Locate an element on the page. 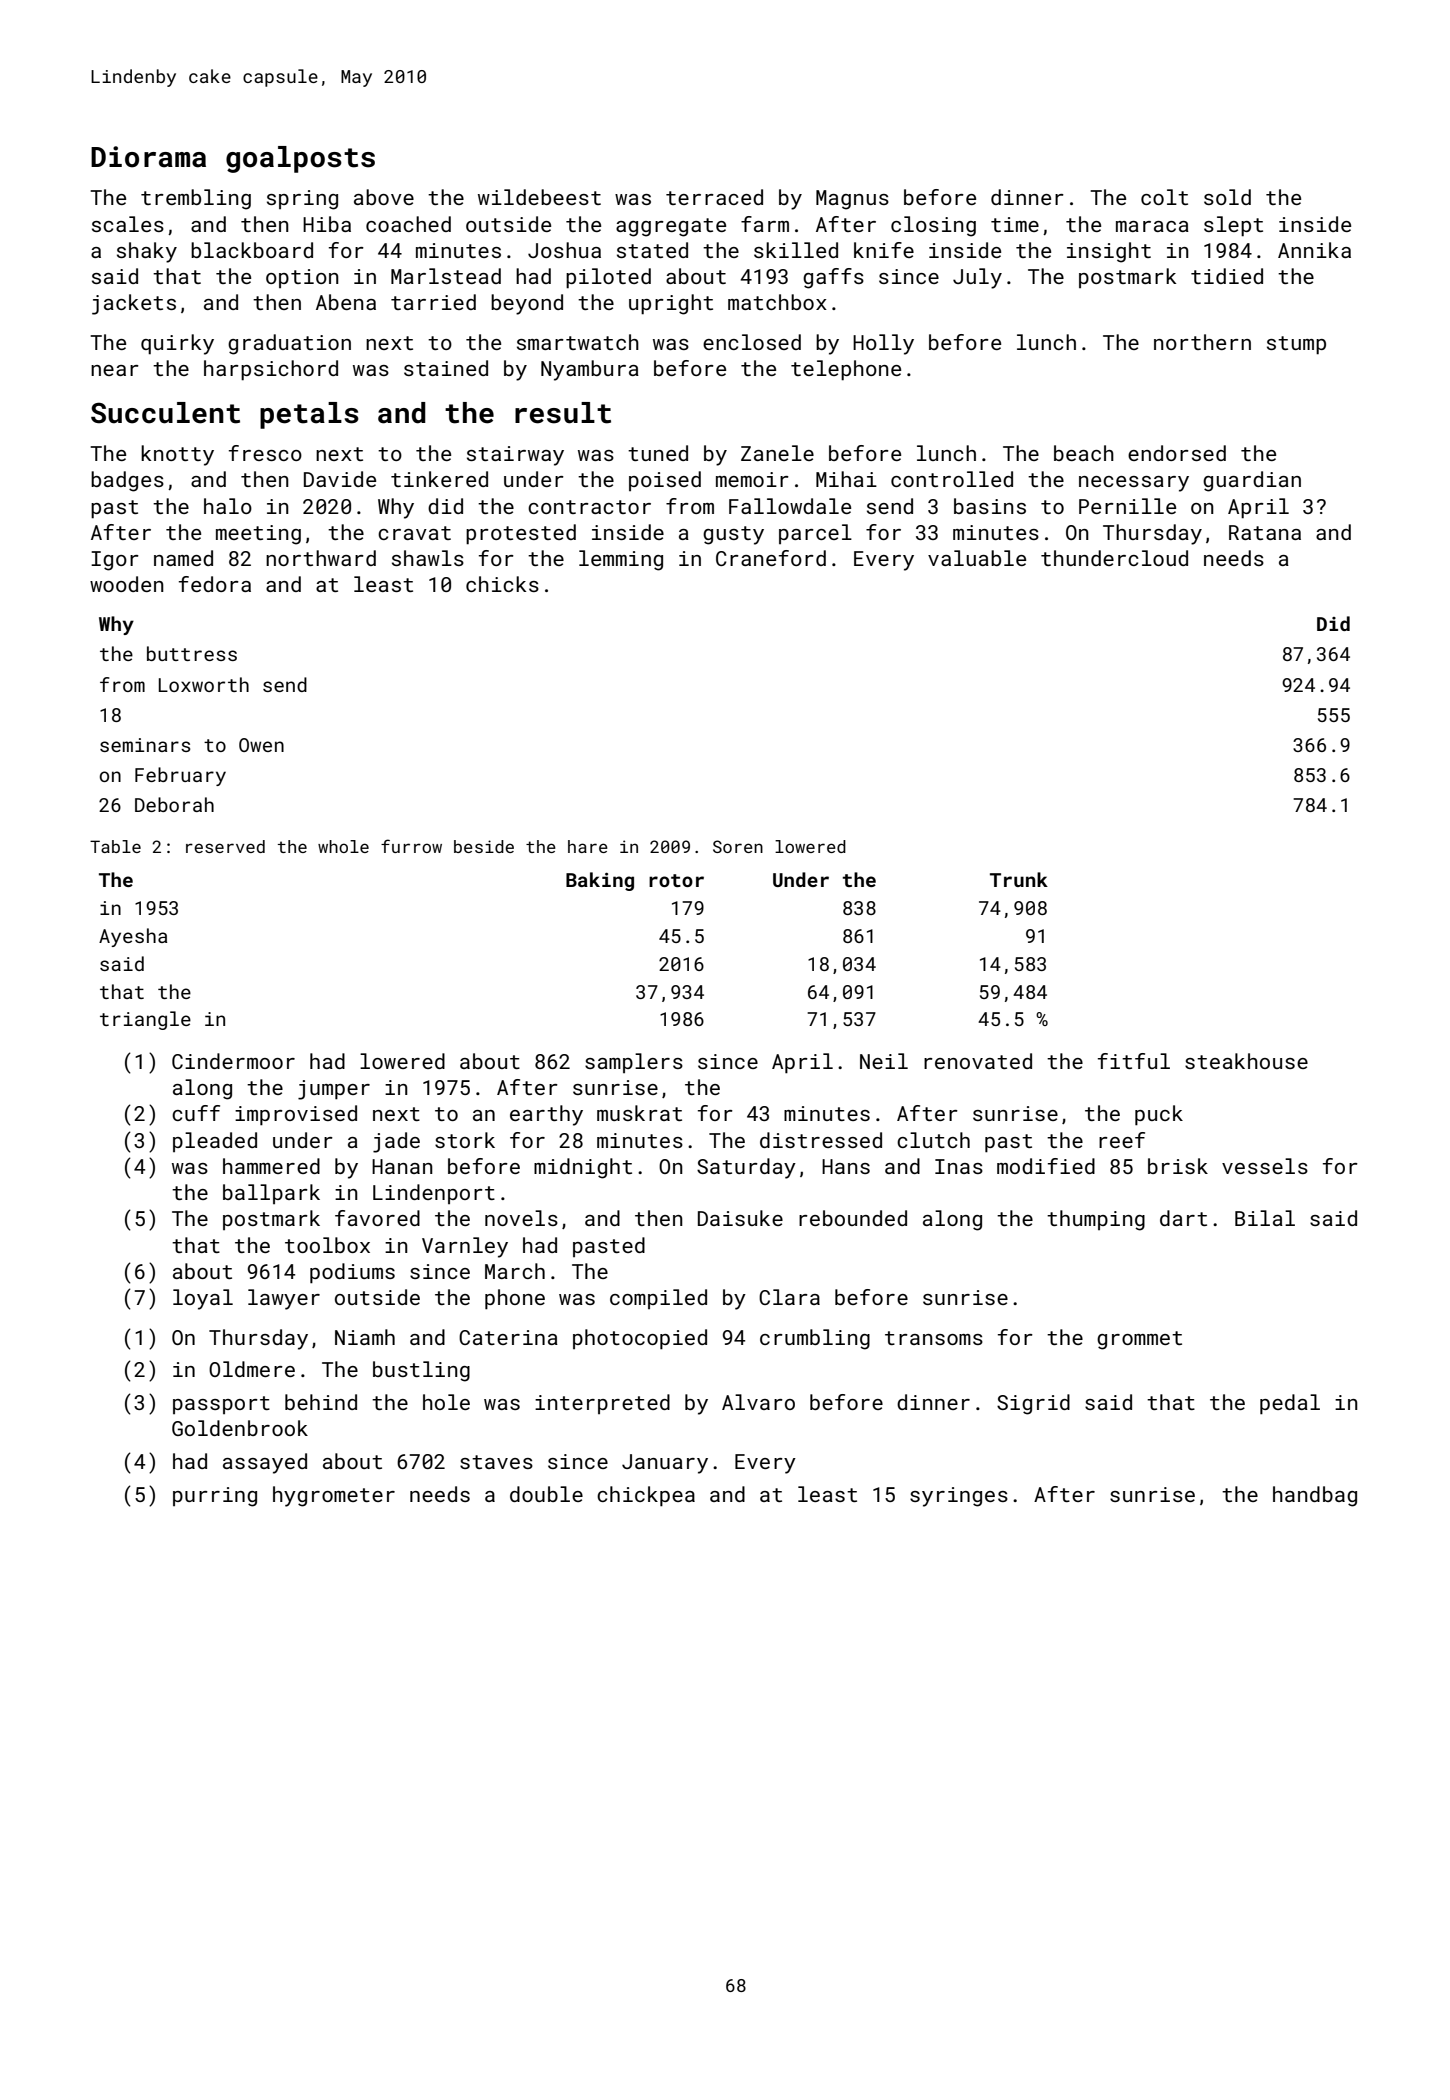  terraced is located at coordinates (714, 197).
